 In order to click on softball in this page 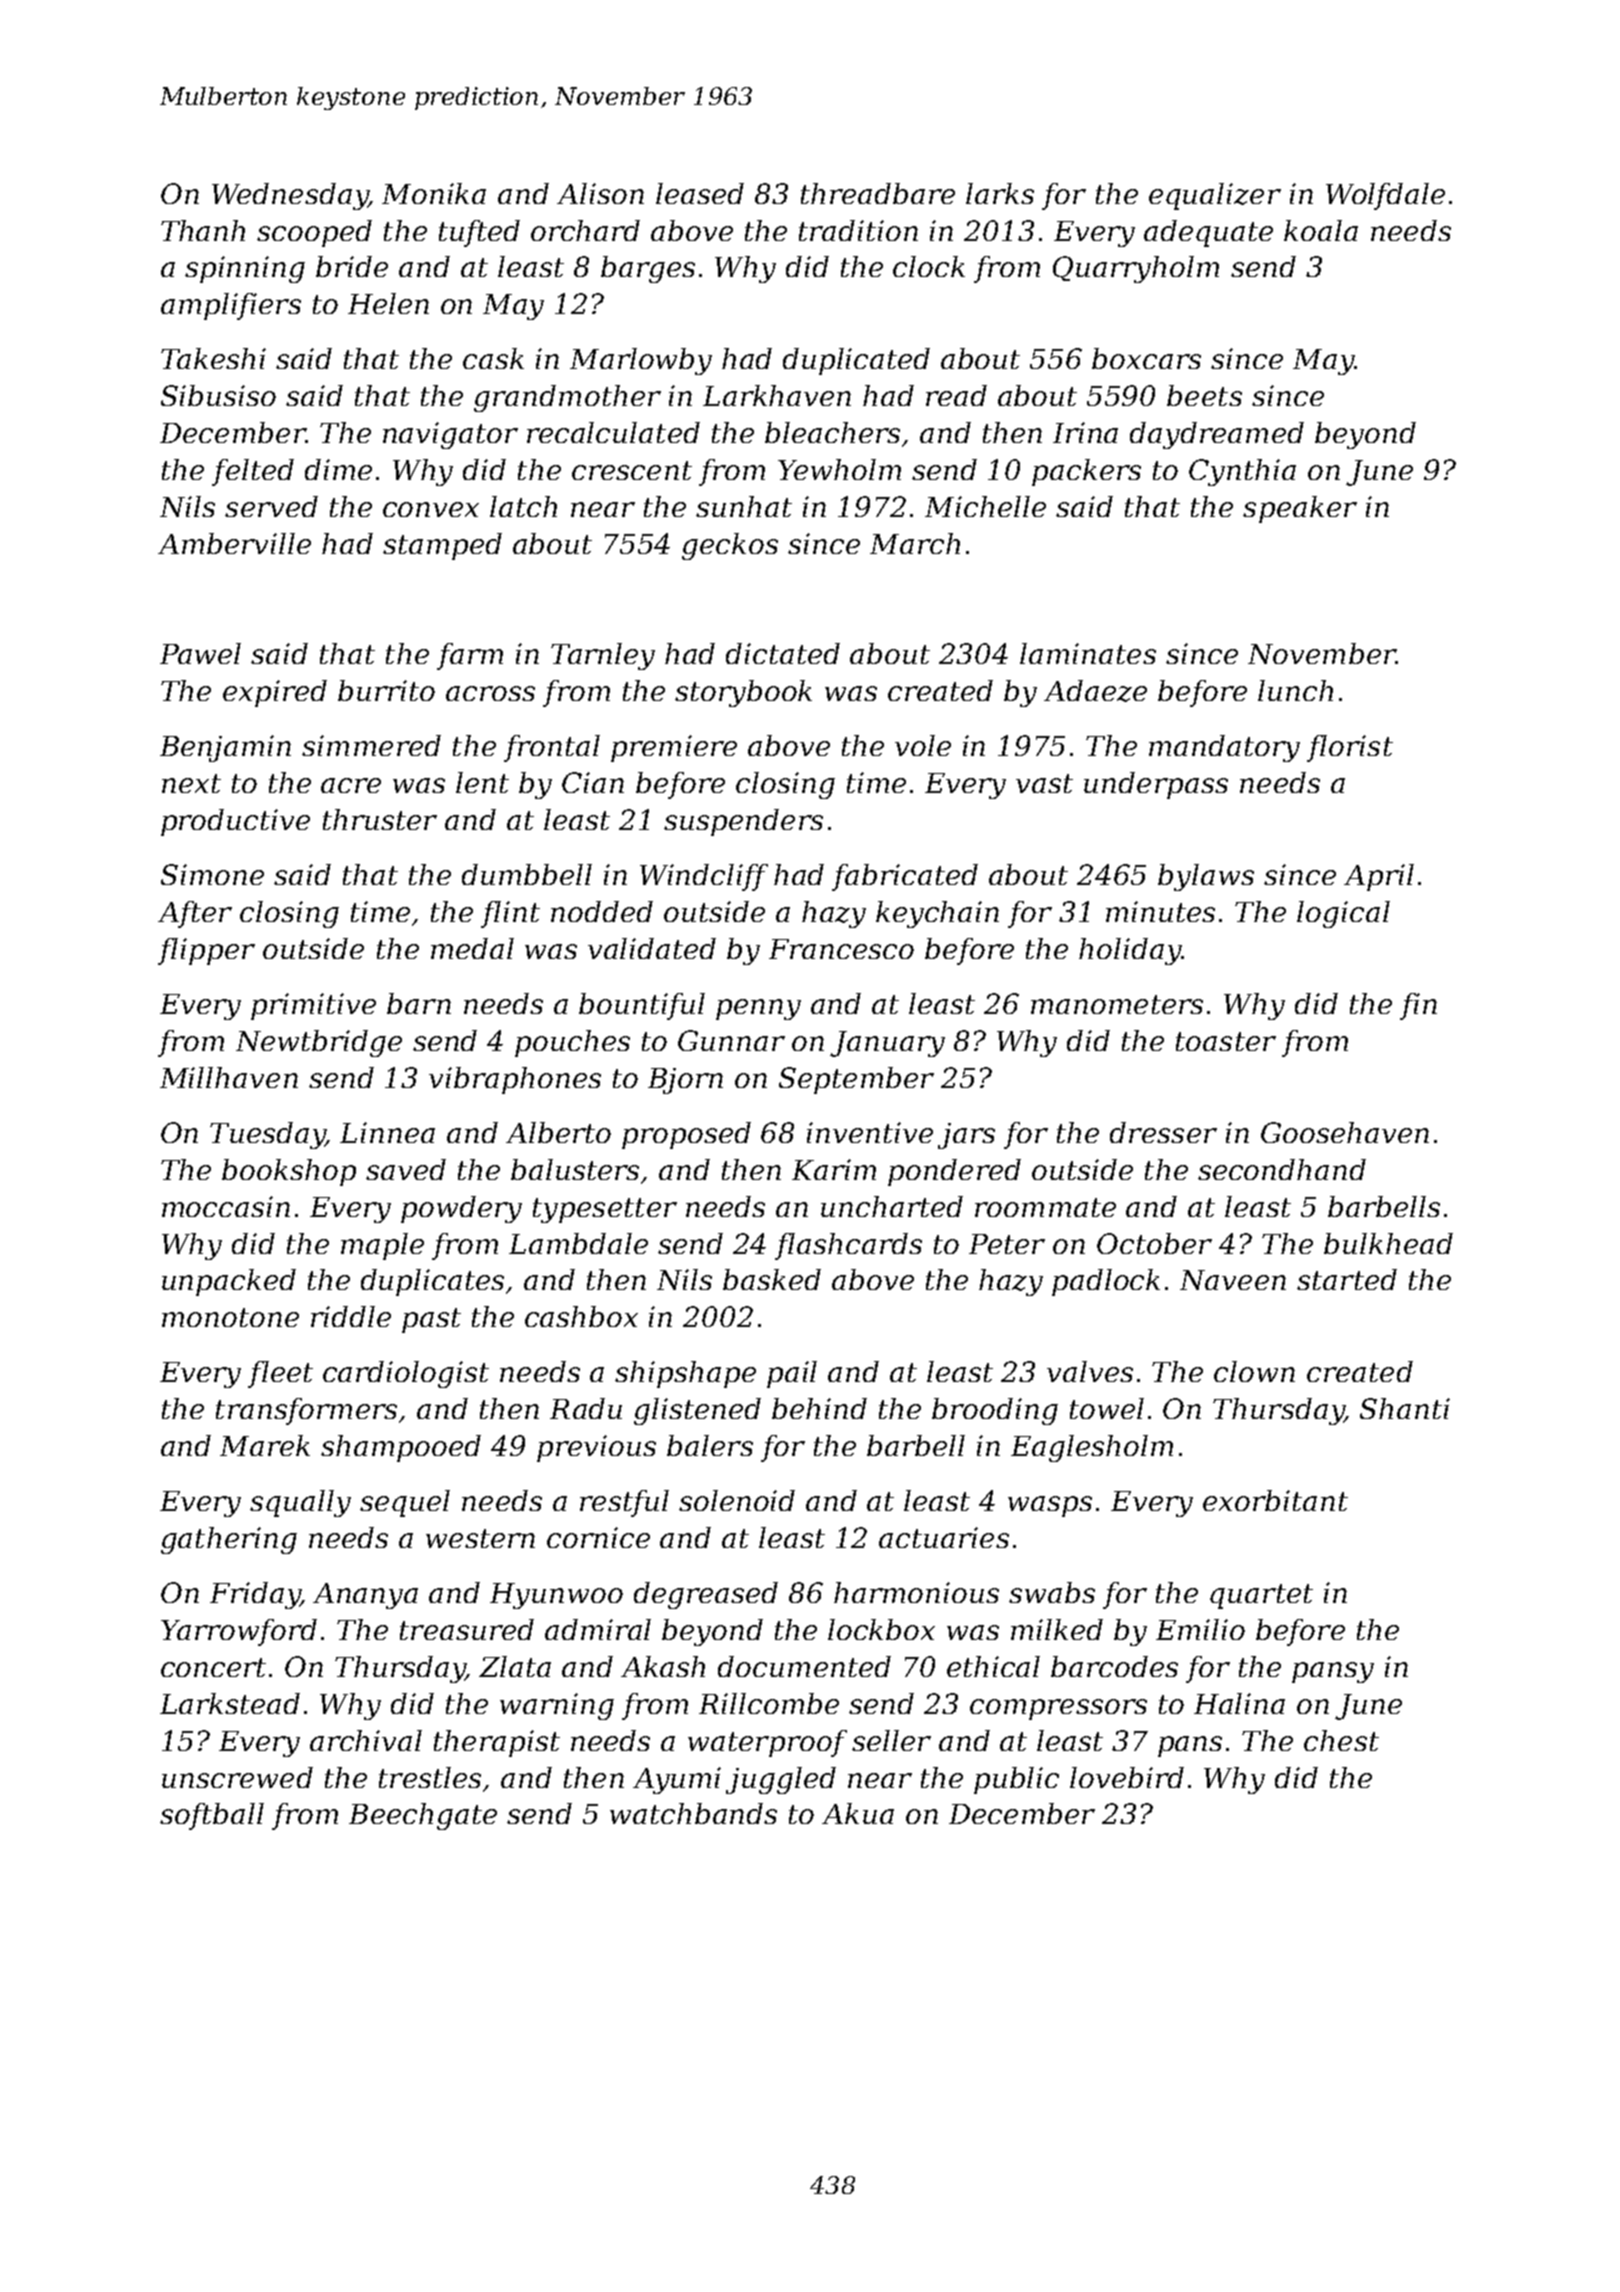, I will do `click(212, 1816)`.
